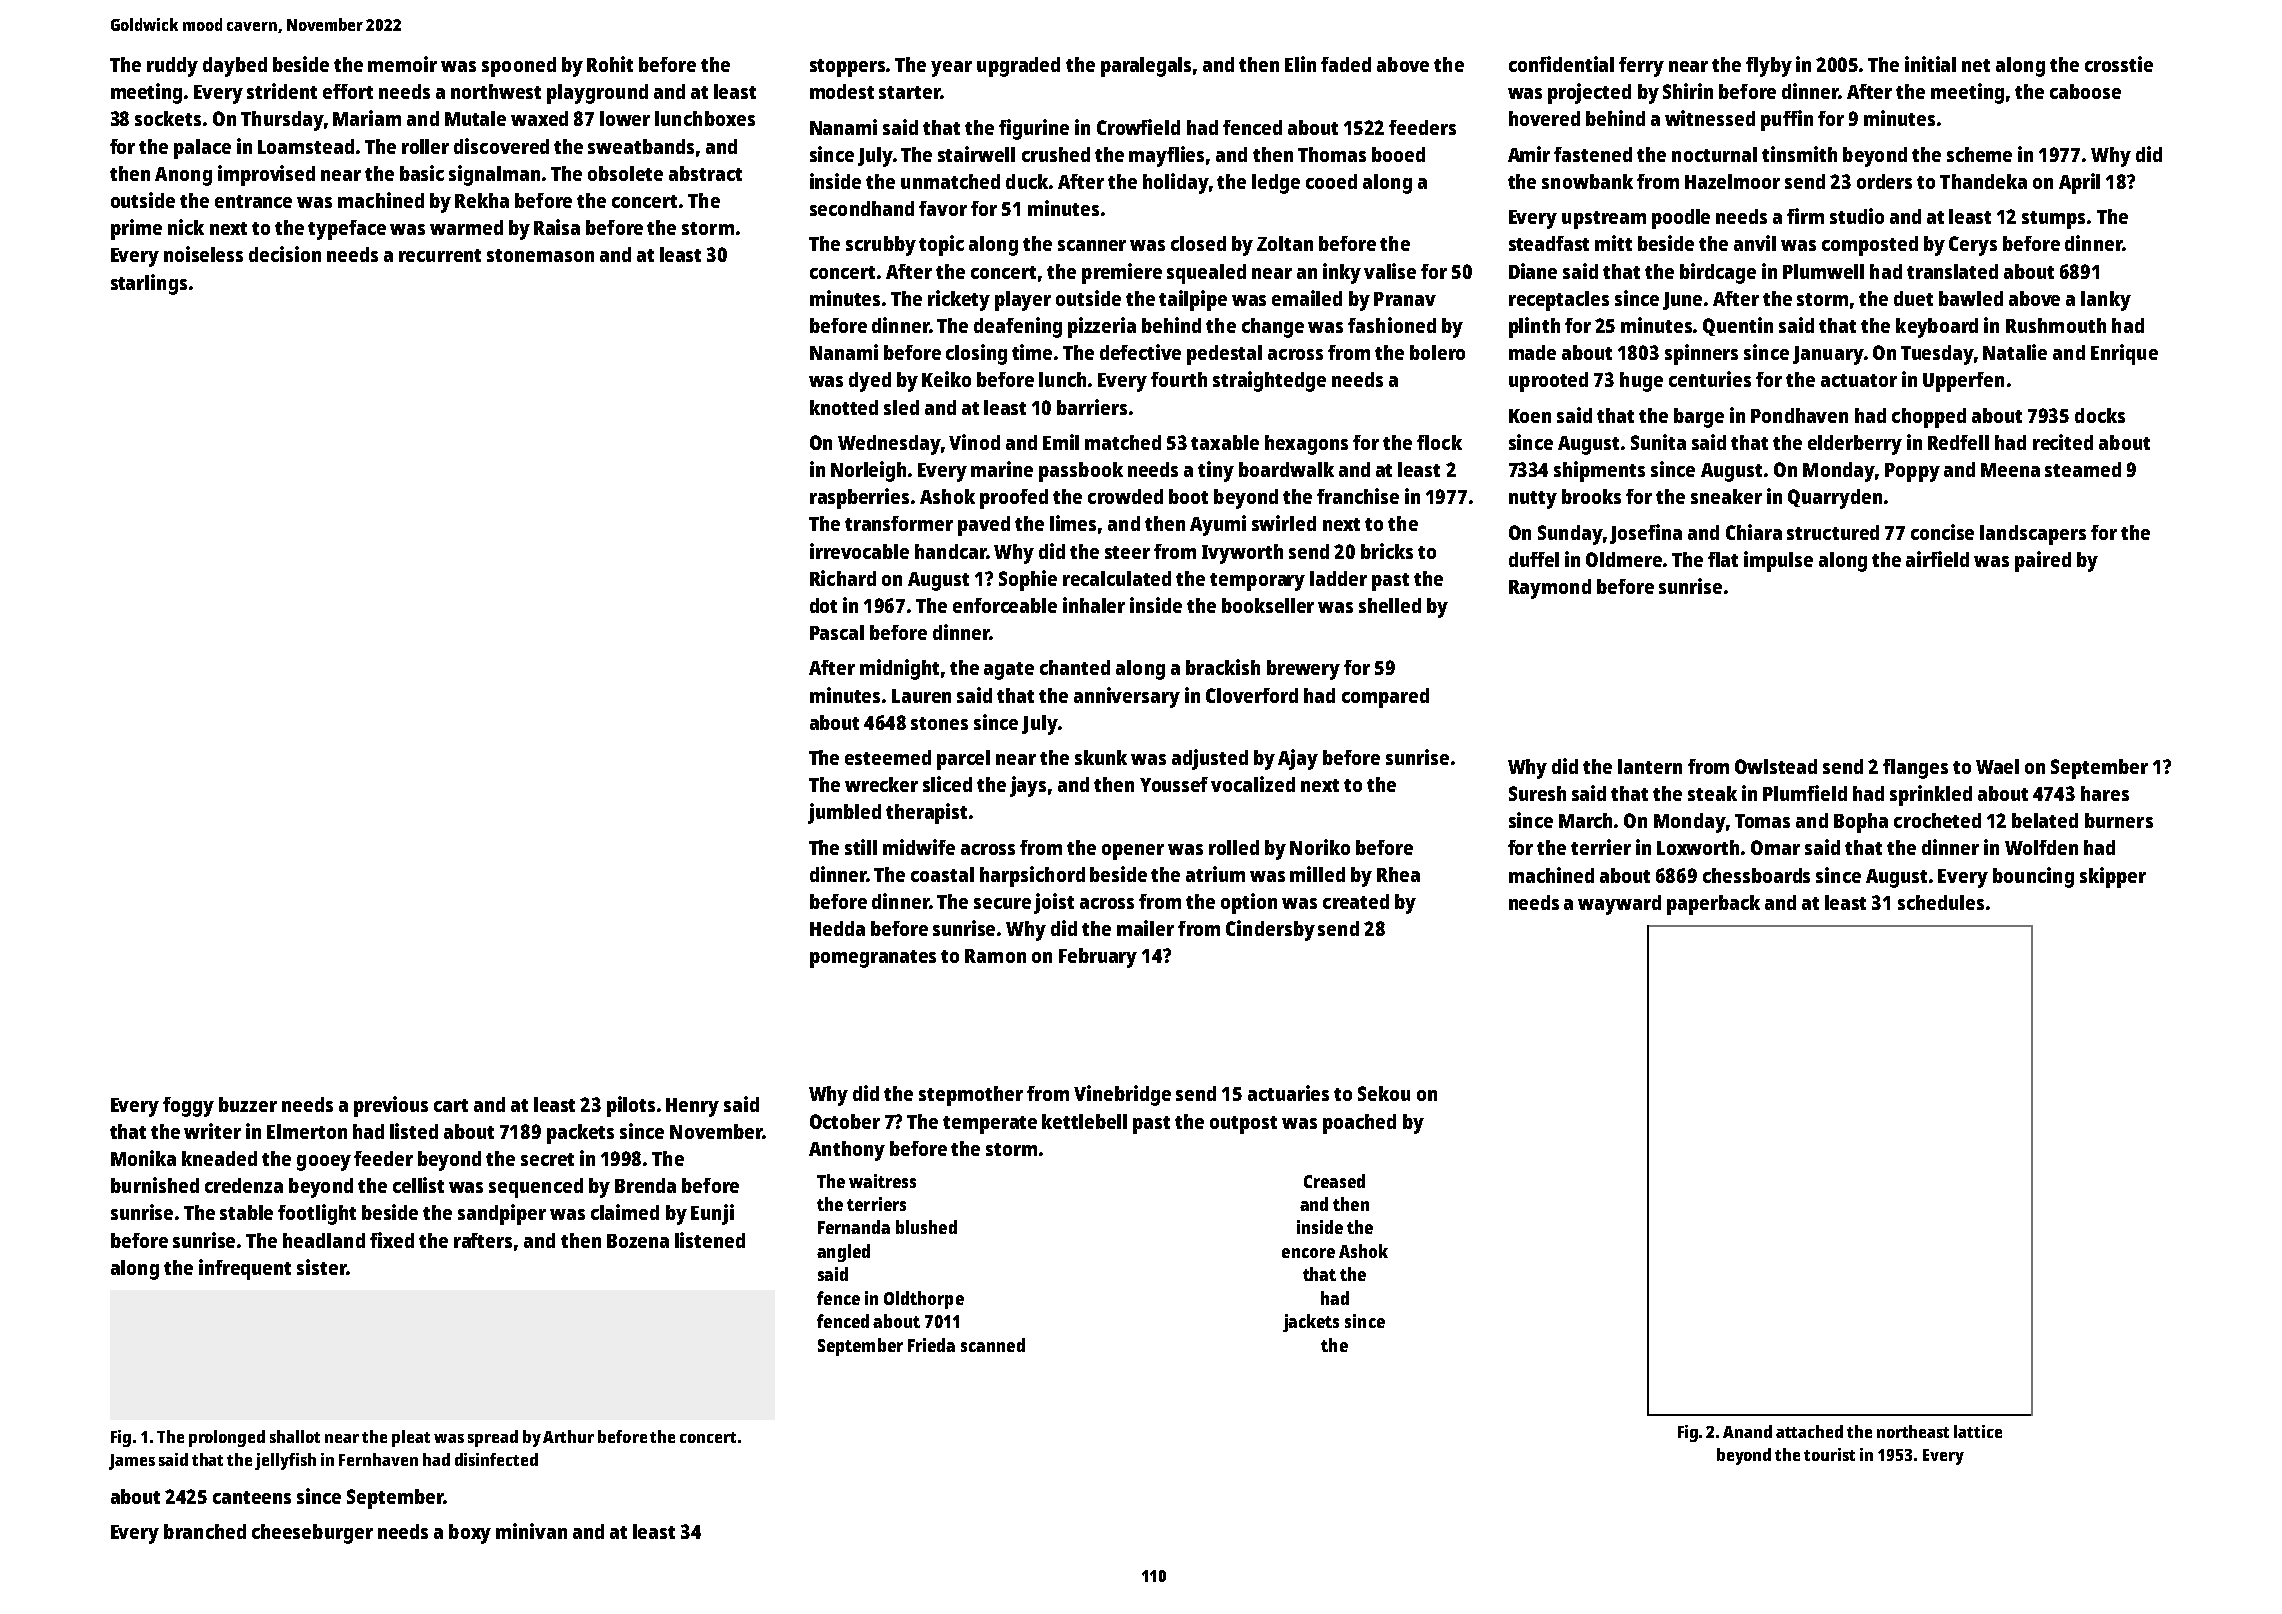 The width and height of the screenshot is (2282, 1614). What do you see at coordinates (1094, 605) in the screenshot?
I see `inhaler` at bounding box center [1094, 605].
